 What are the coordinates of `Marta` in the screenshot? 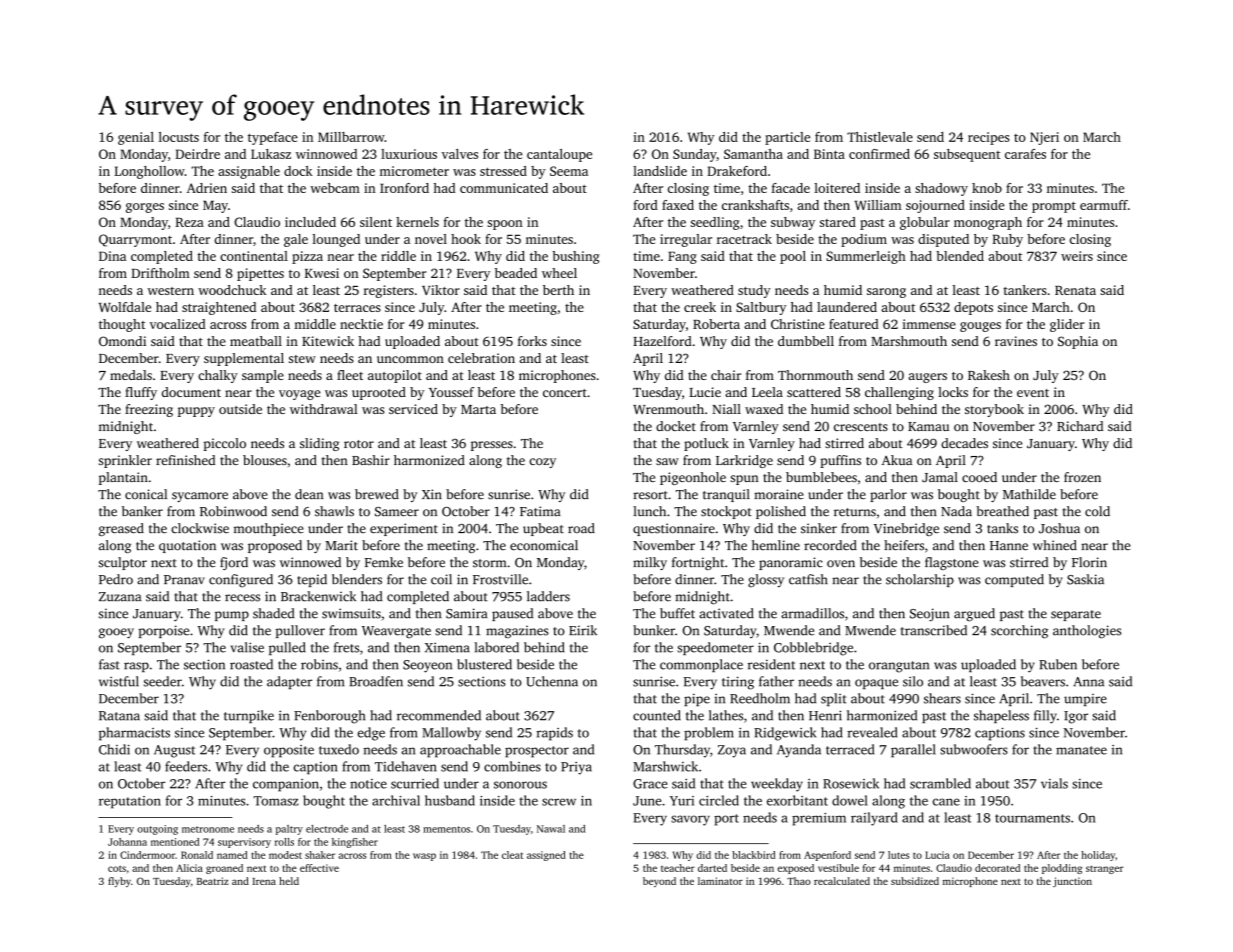 It's located at (478, 409).
